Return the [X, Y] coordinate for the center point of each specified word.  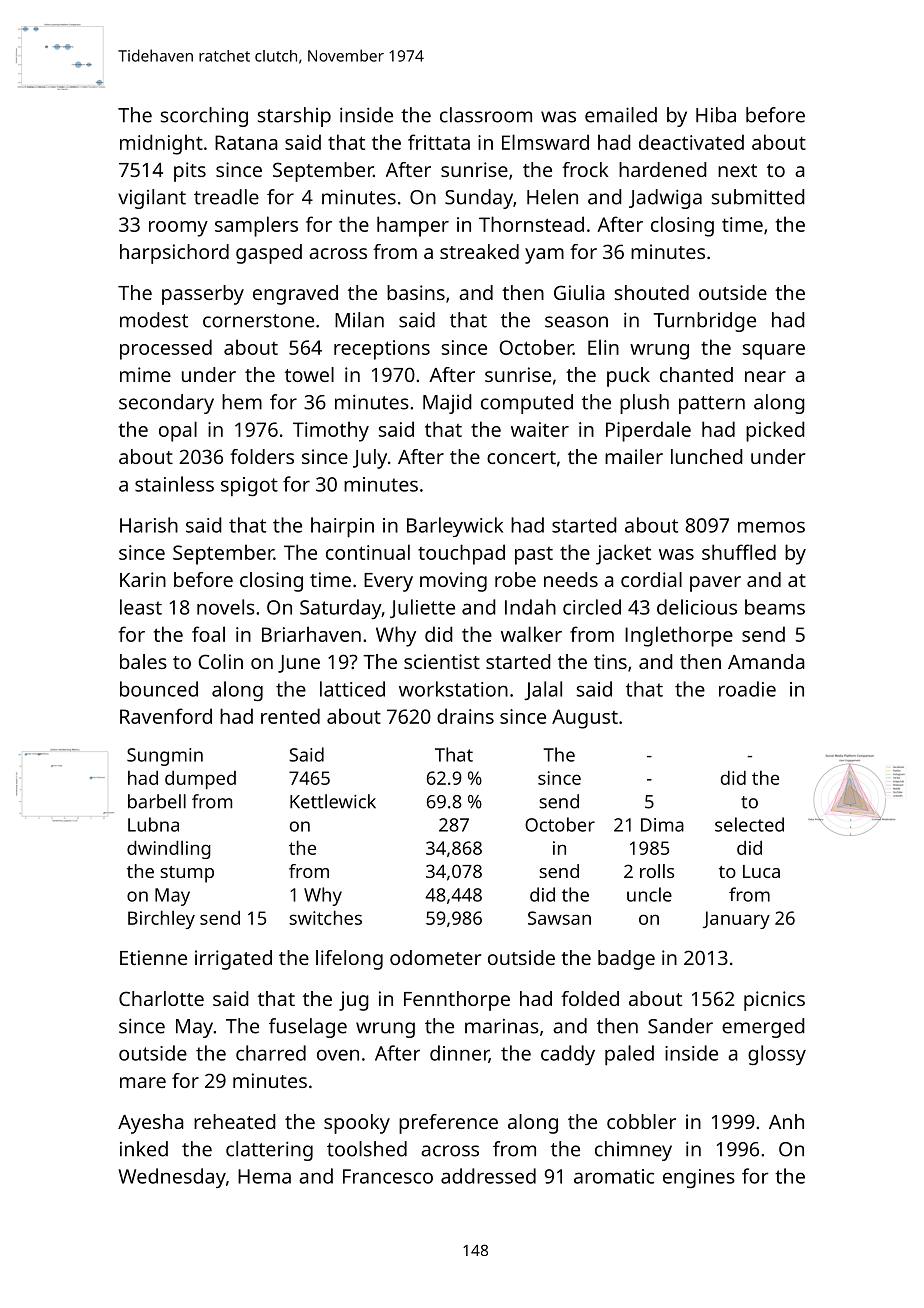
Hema [264, 1176]
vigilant [152, 199]
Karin [143, 579]
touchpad [461, 554]
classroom [486, 115]
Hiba [716, 115]
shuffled [739, 552]
